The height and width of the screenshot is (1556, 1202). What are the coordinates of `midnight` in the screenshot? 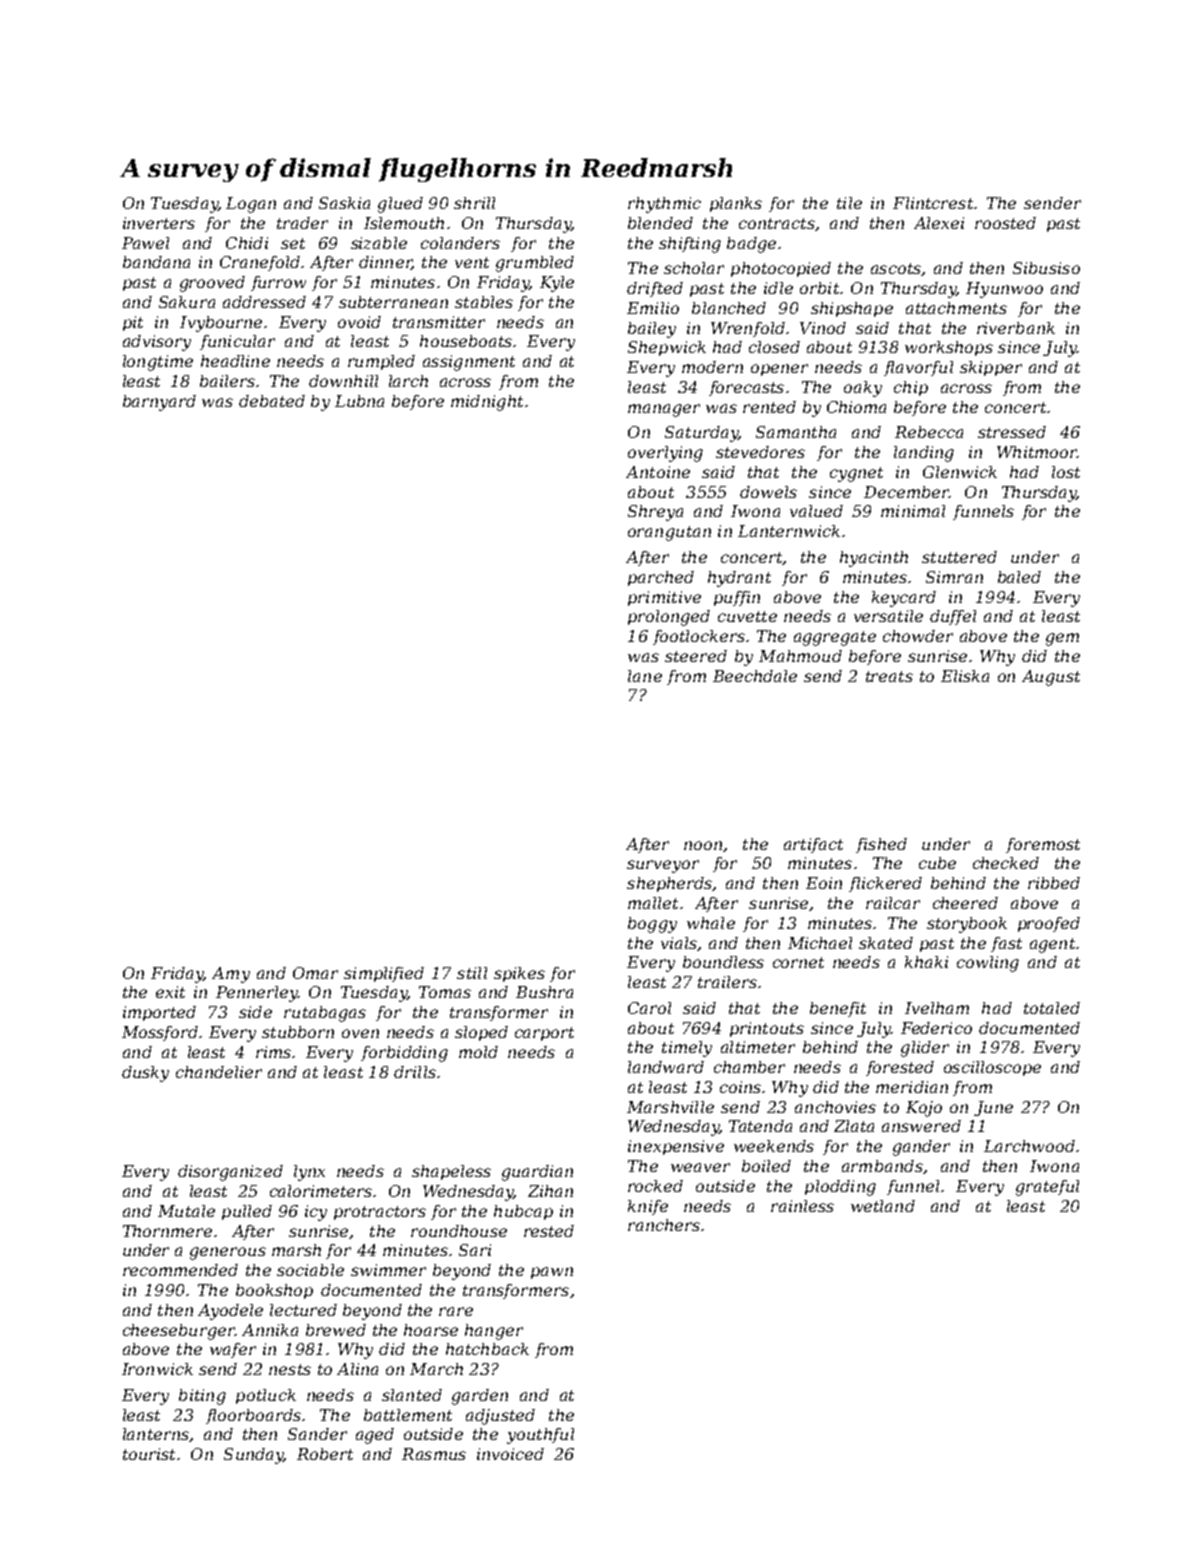 It's located at (487, 403).
